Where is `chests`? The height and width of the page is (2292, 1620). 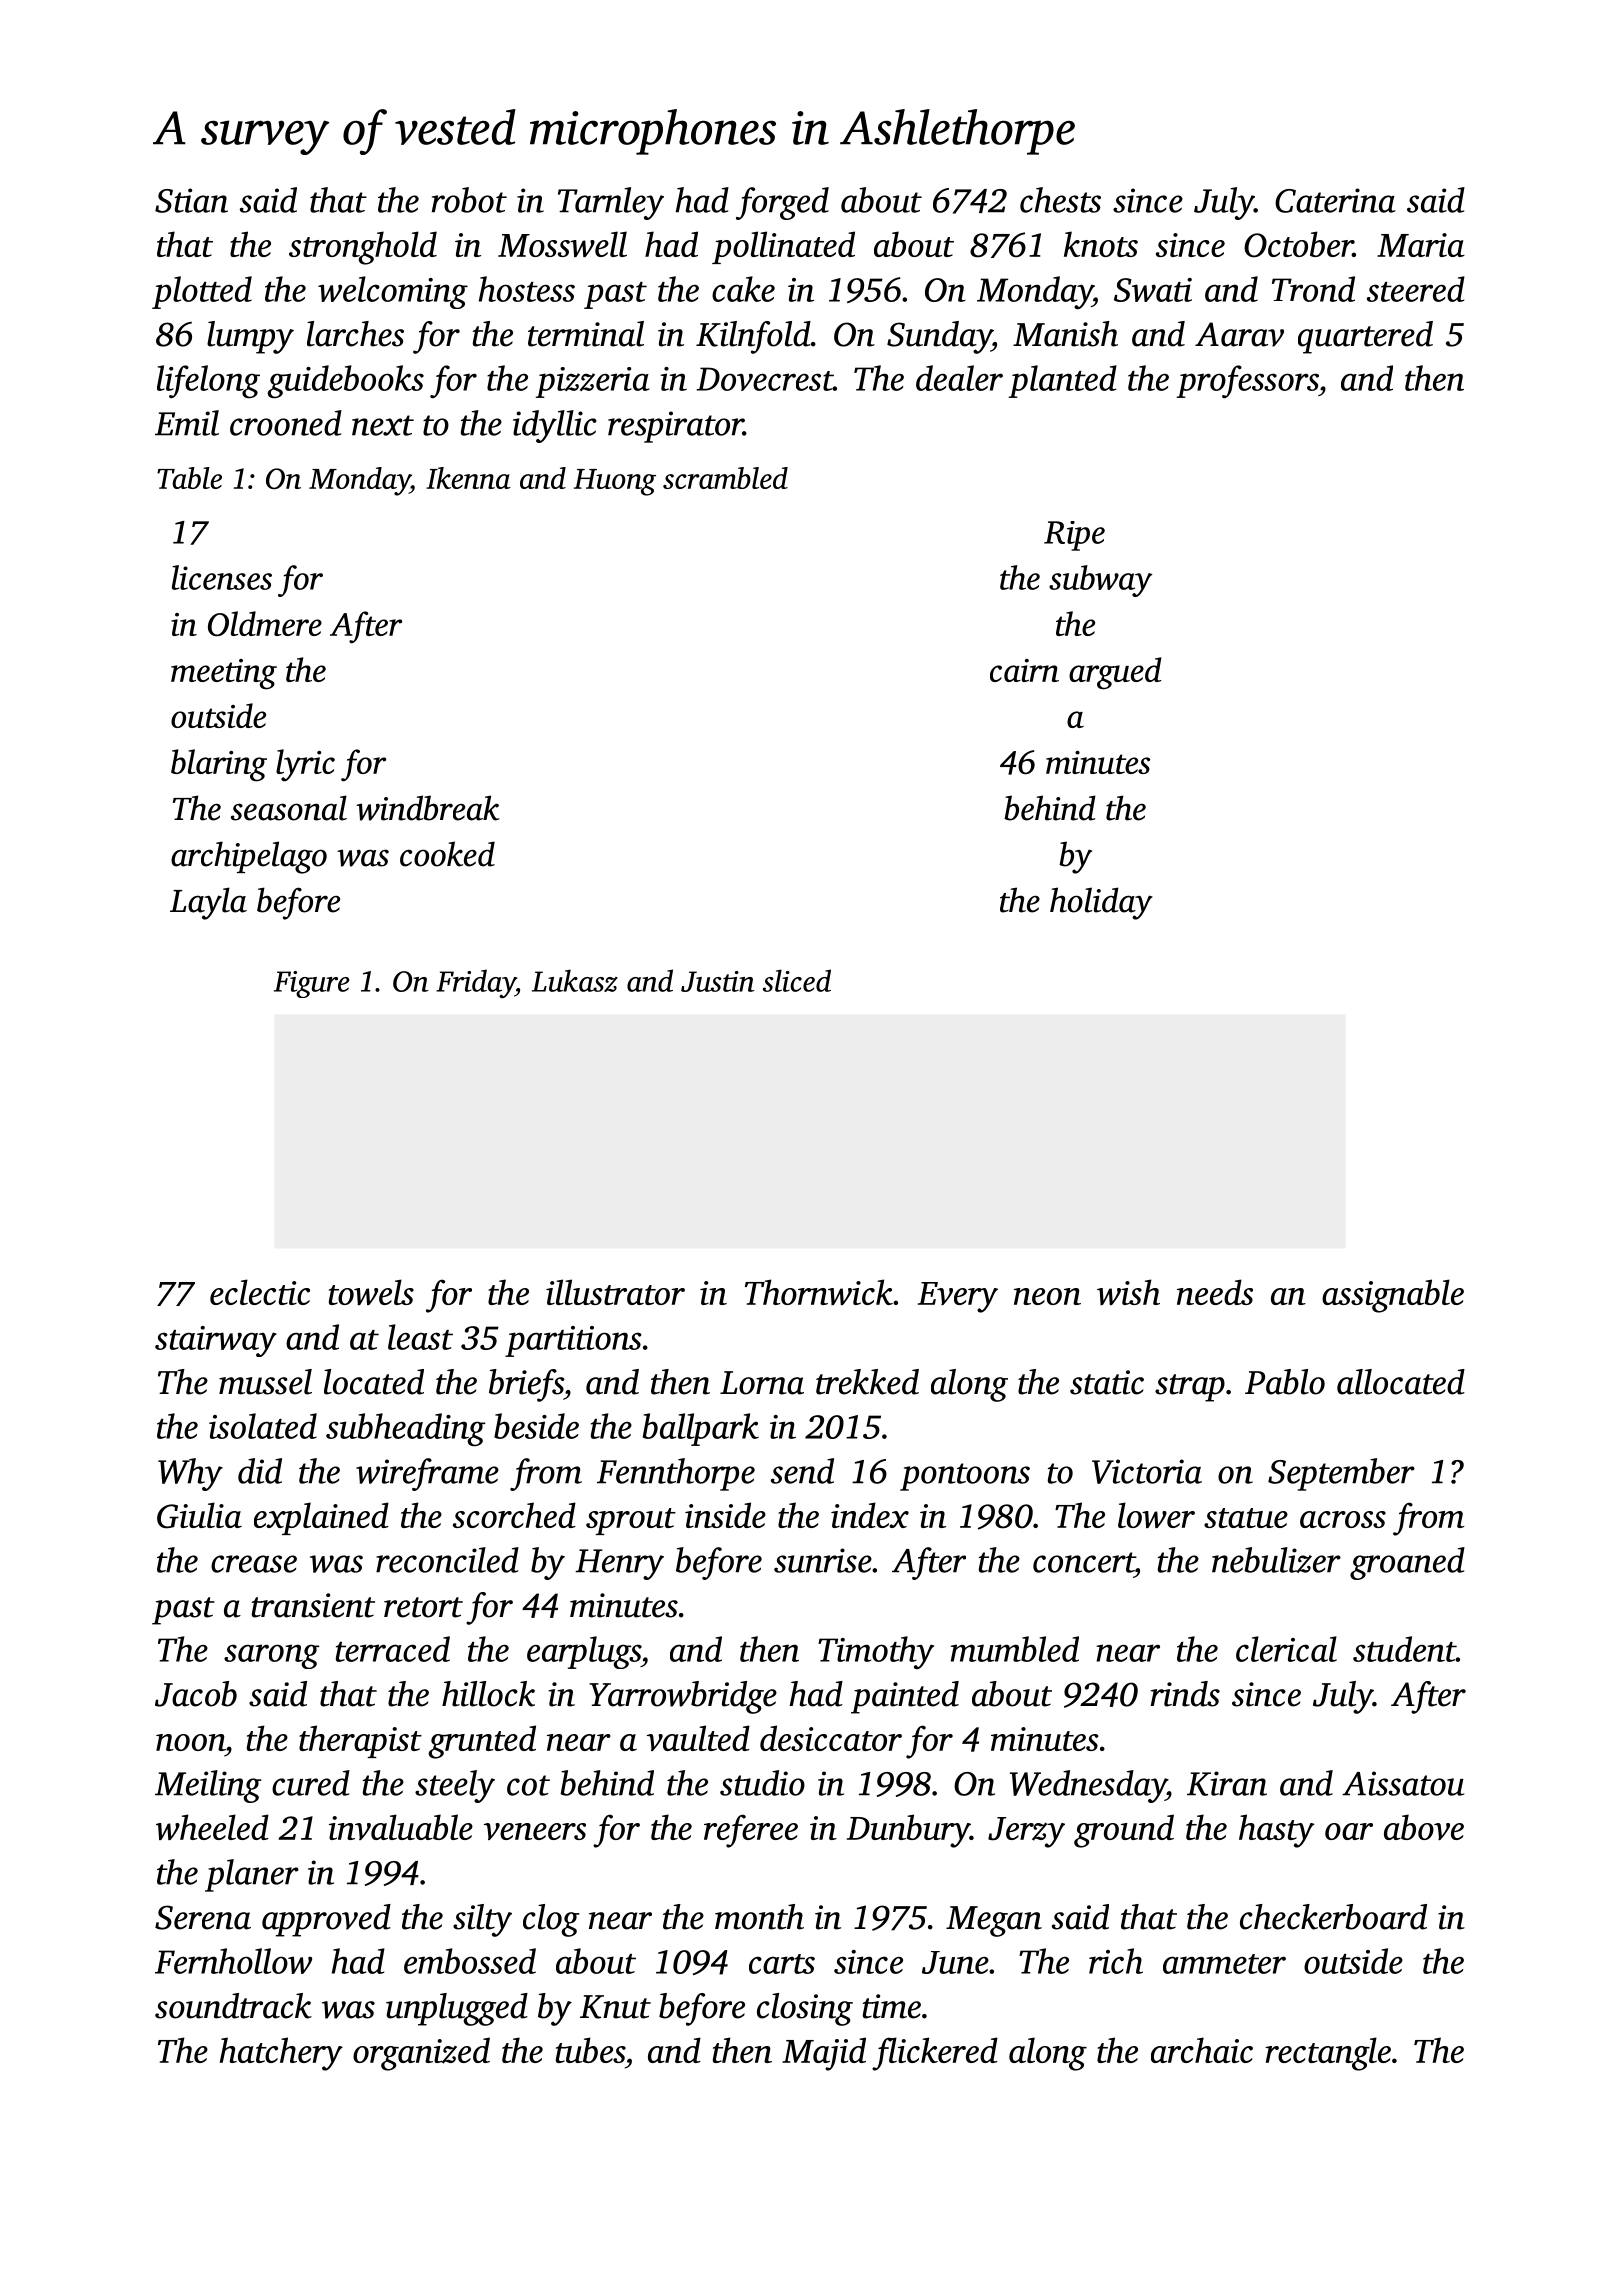 chests is located at coordinates (1060, 200).
